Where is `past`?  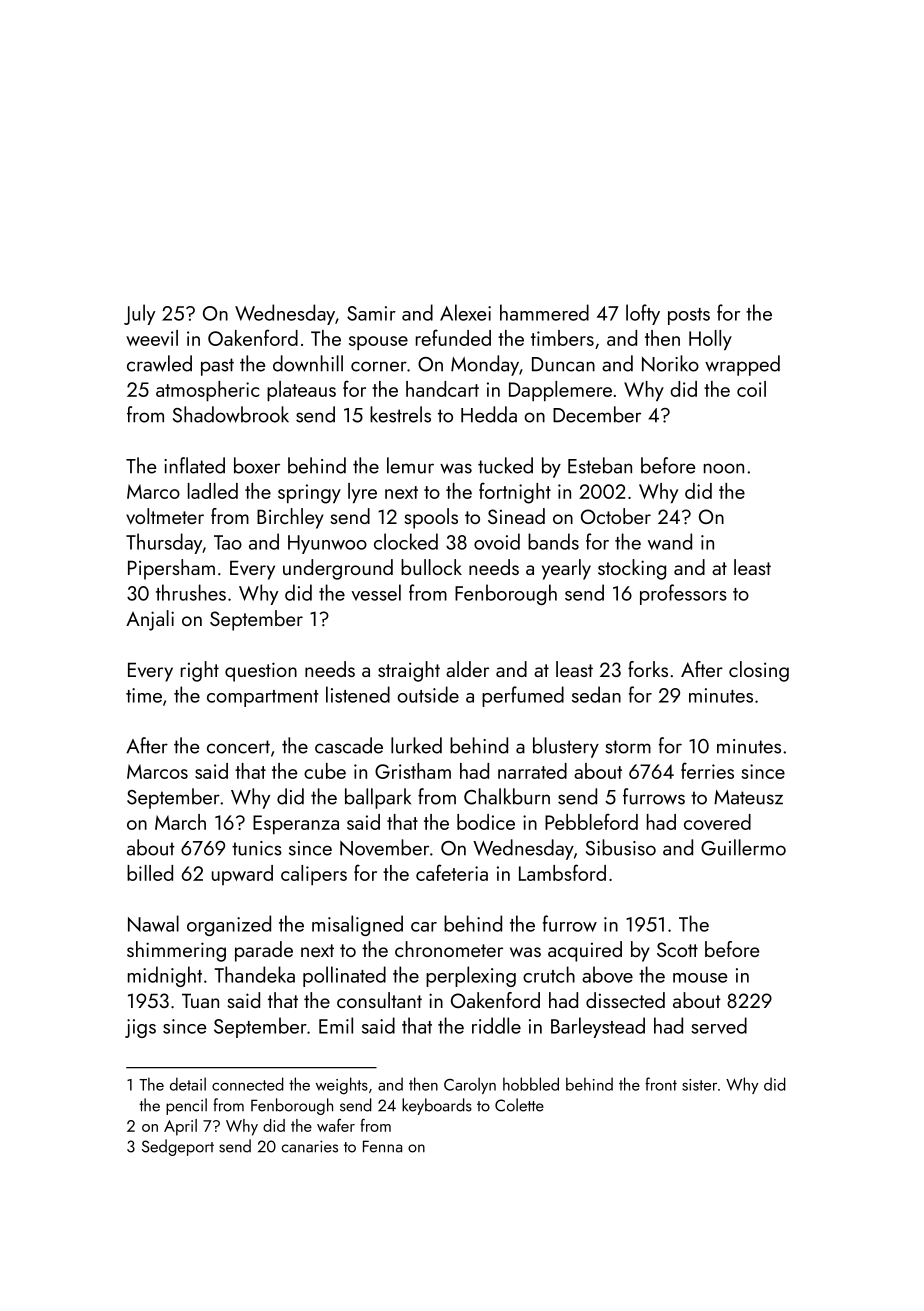
past is located at coordinates (217, 367).
